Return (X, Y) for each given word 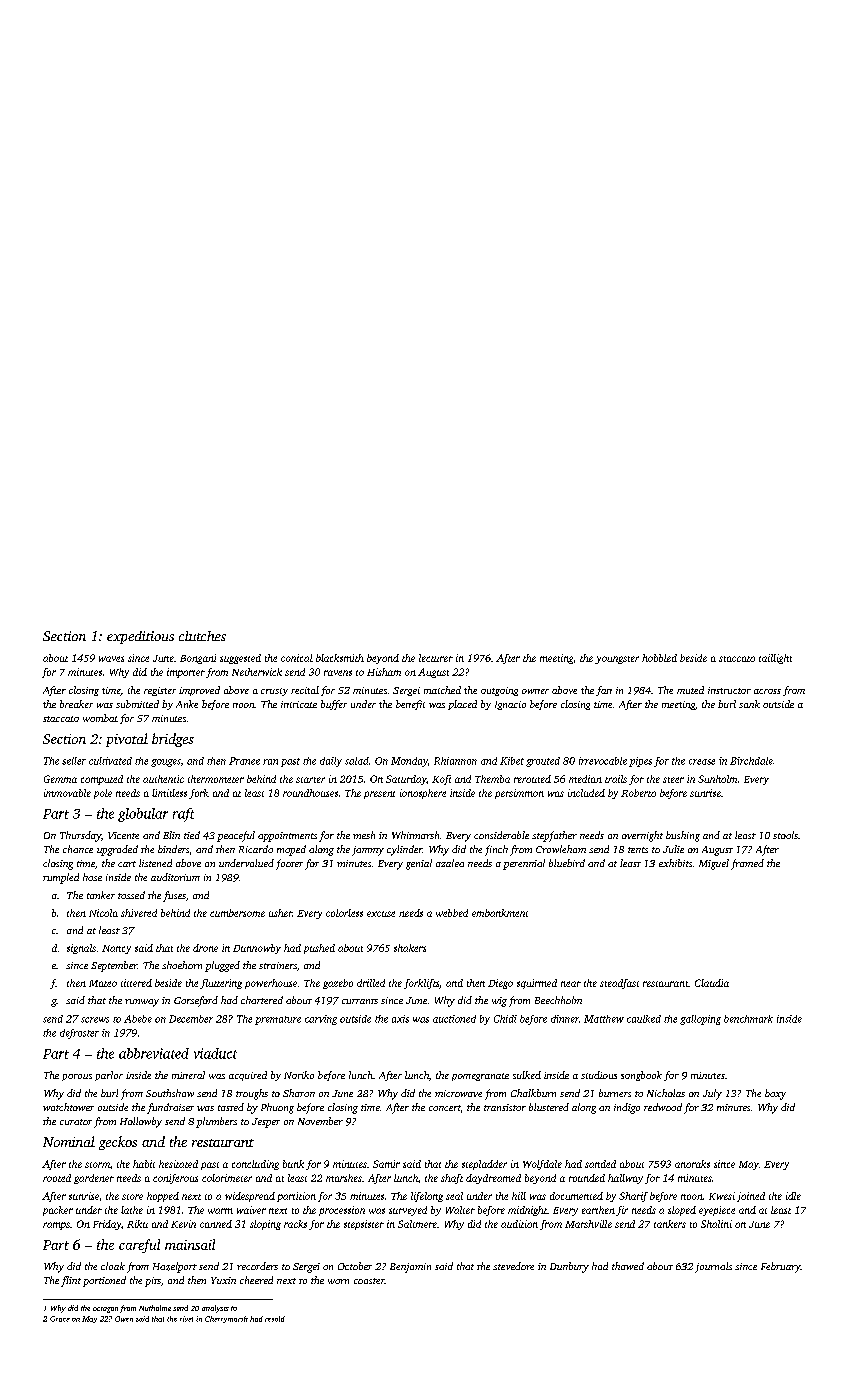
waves (111, 659)
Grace (60, 1319)
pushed (319, 949)
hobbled (659, 658)
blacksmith (340, 658)
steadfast (619, 984)
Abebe (138, 1019)
